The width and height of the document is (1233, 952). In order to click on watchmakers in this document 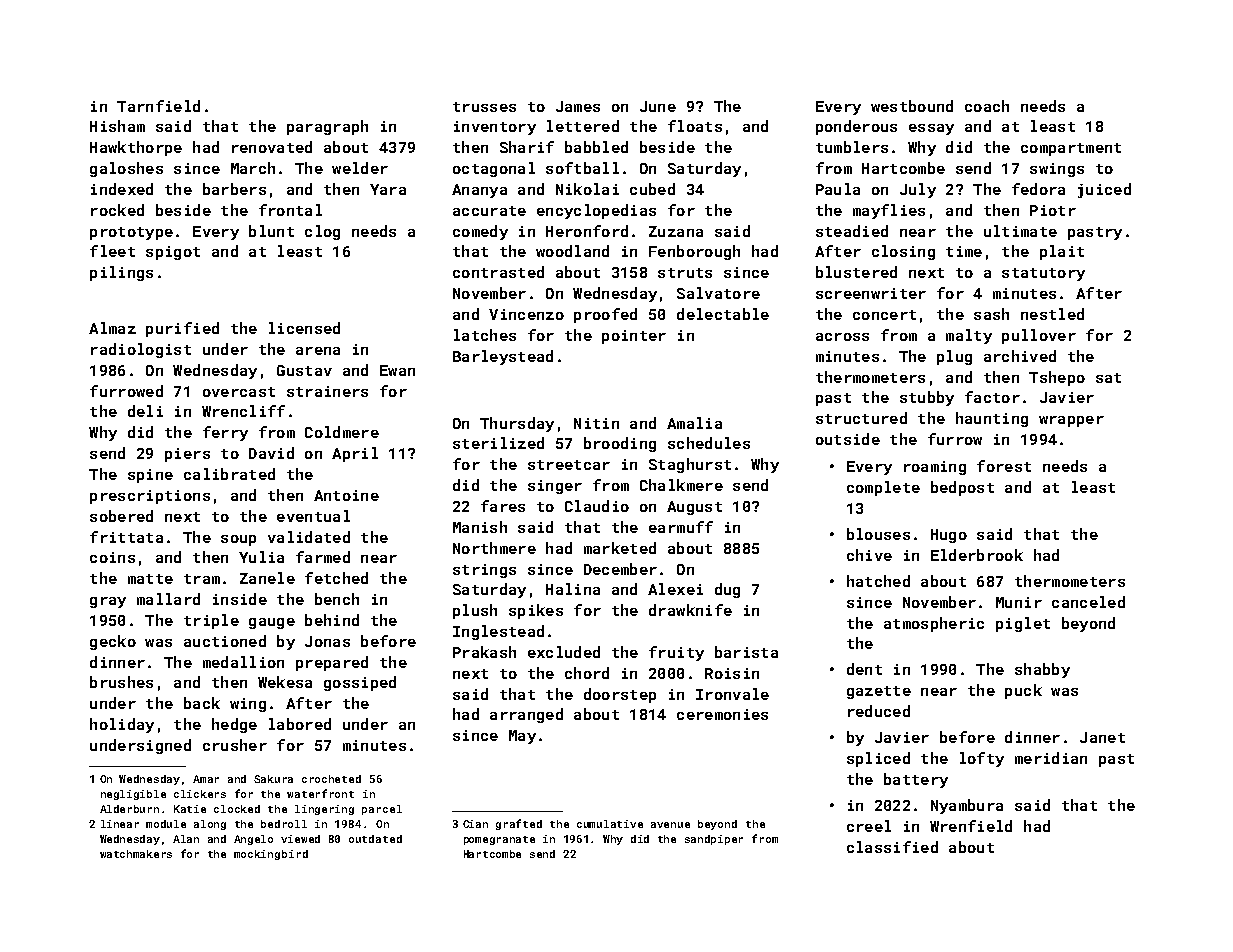, I will do `click(136, 854)`.
